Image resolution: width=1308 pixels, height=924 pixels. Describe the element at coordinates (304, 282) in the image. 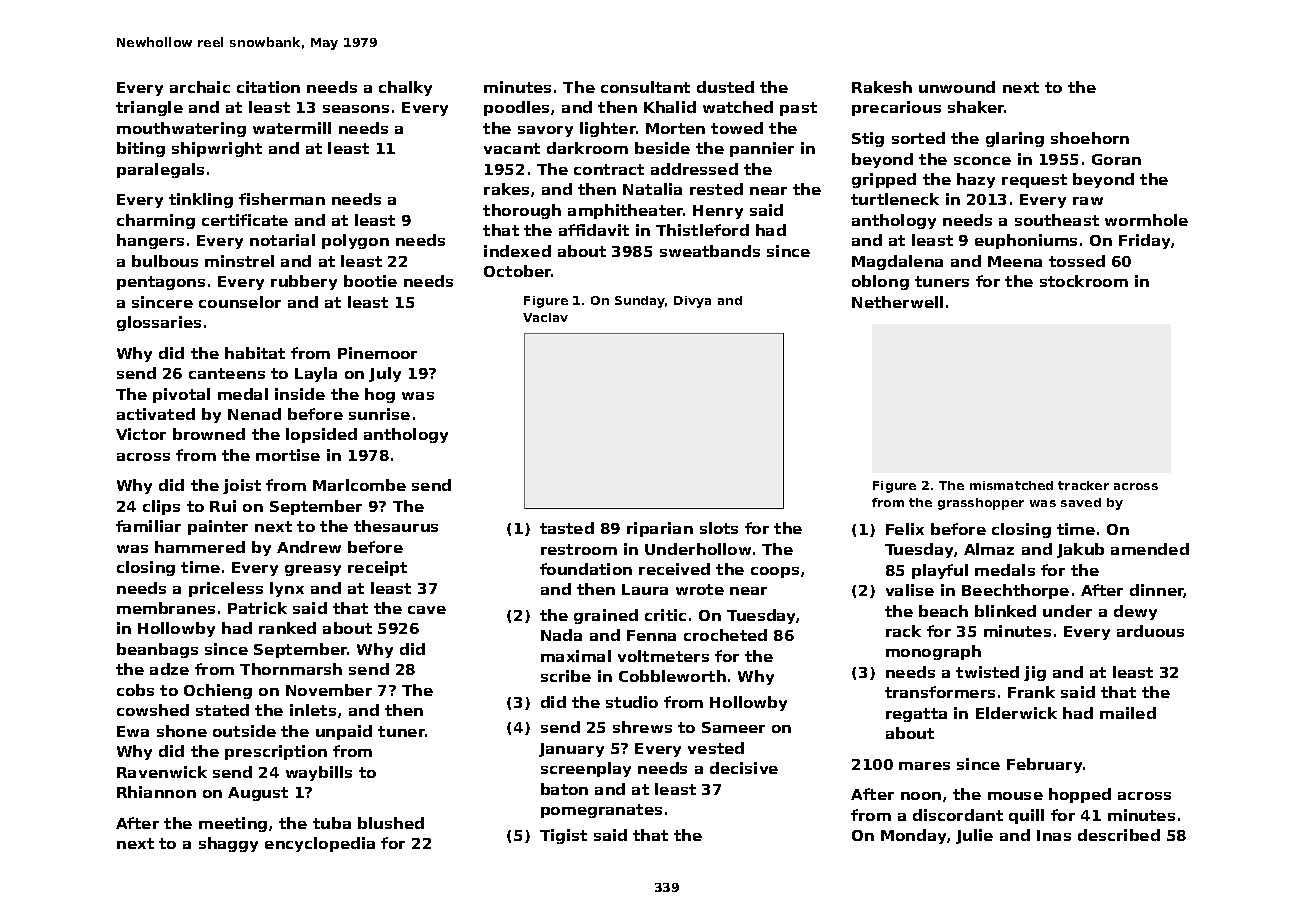

I see `rubbery` at that location.
